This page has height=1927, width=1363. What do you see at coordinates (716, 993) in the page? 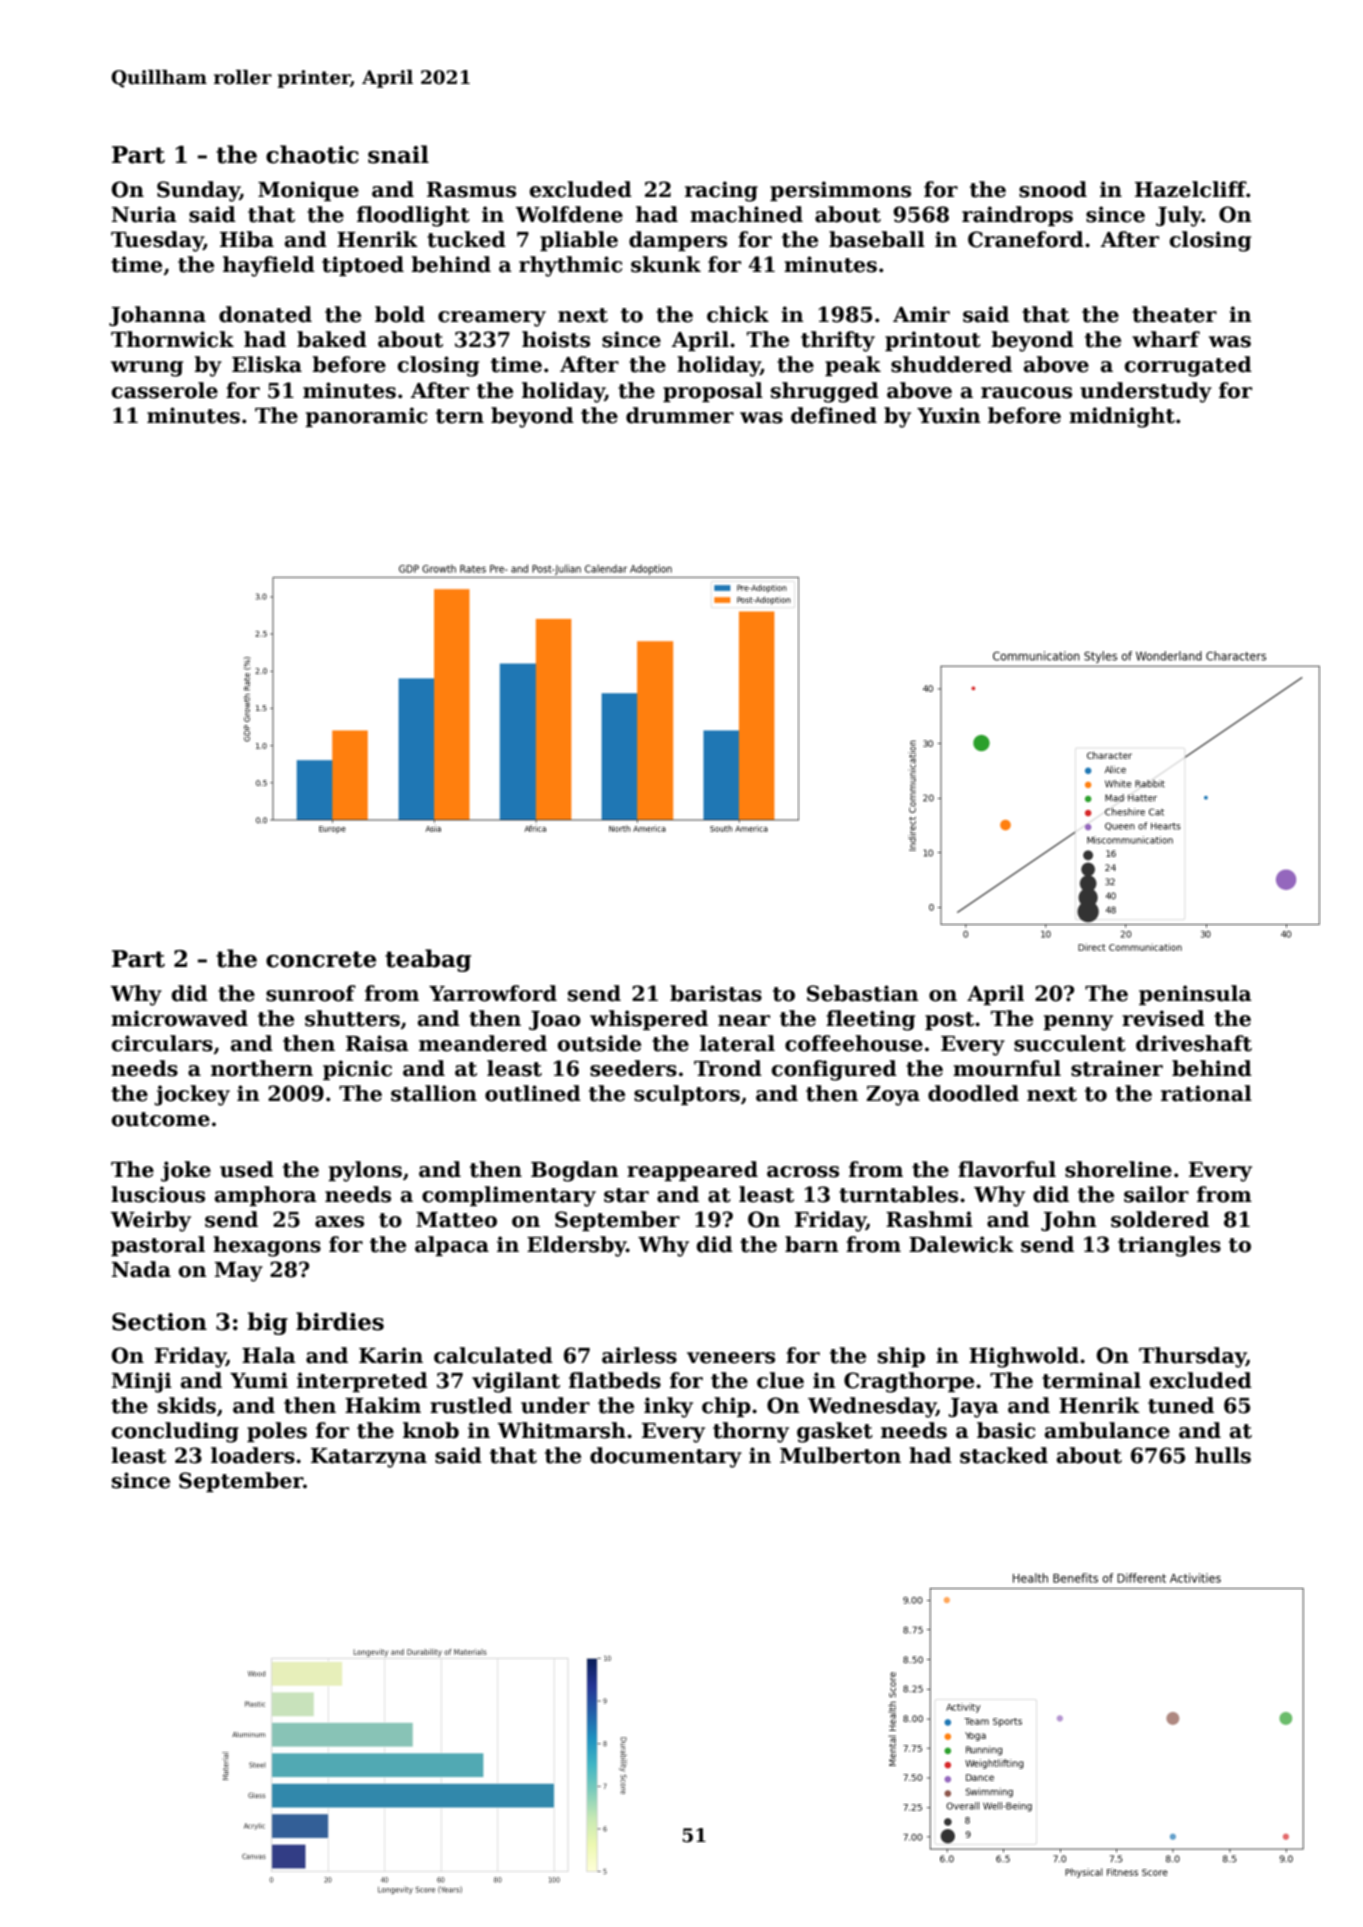
I see `baristas` at bounding box center [716, 993].
